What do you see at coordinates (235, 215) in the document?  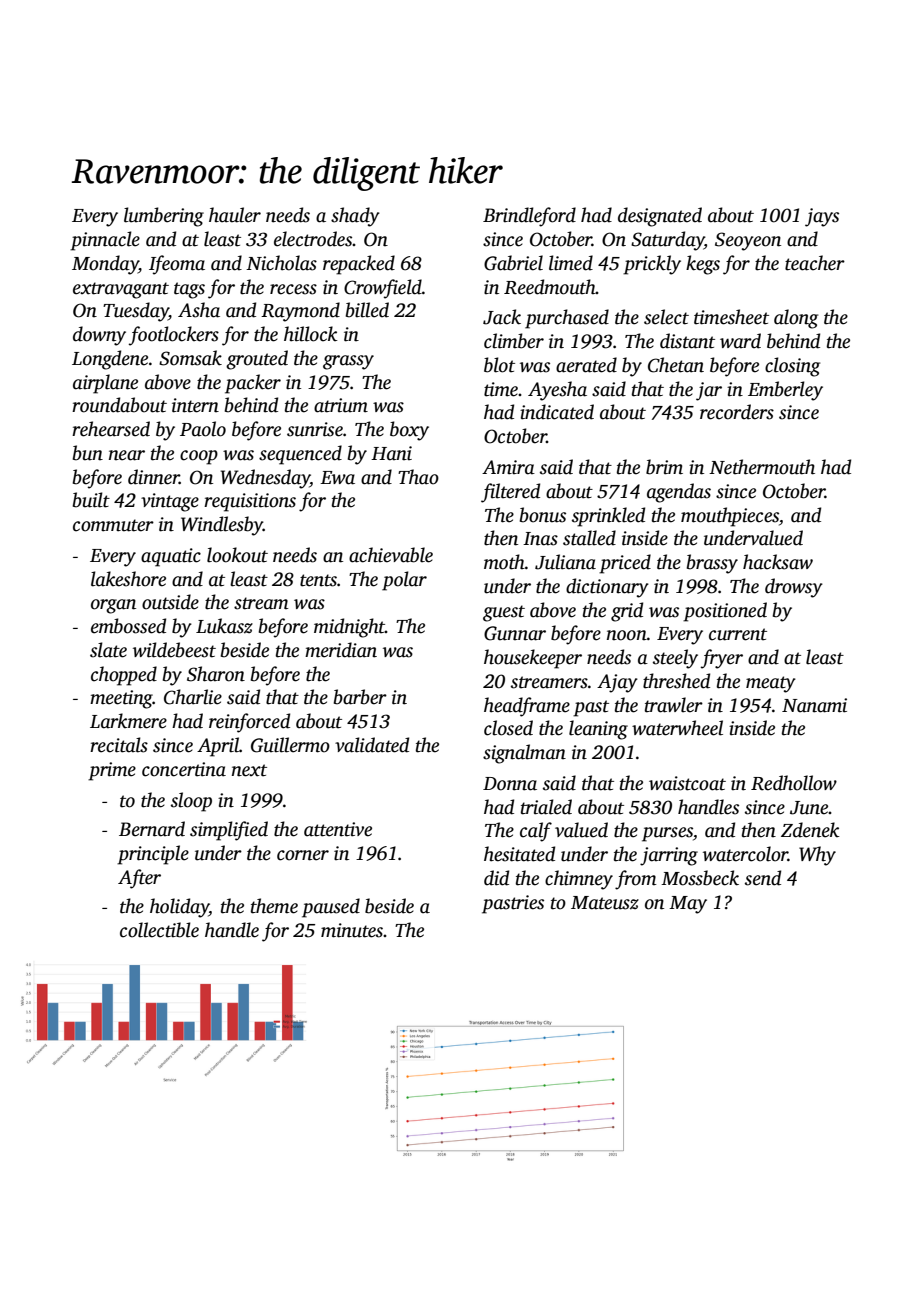 I see `hauler` at bounding box center [235, 215].
